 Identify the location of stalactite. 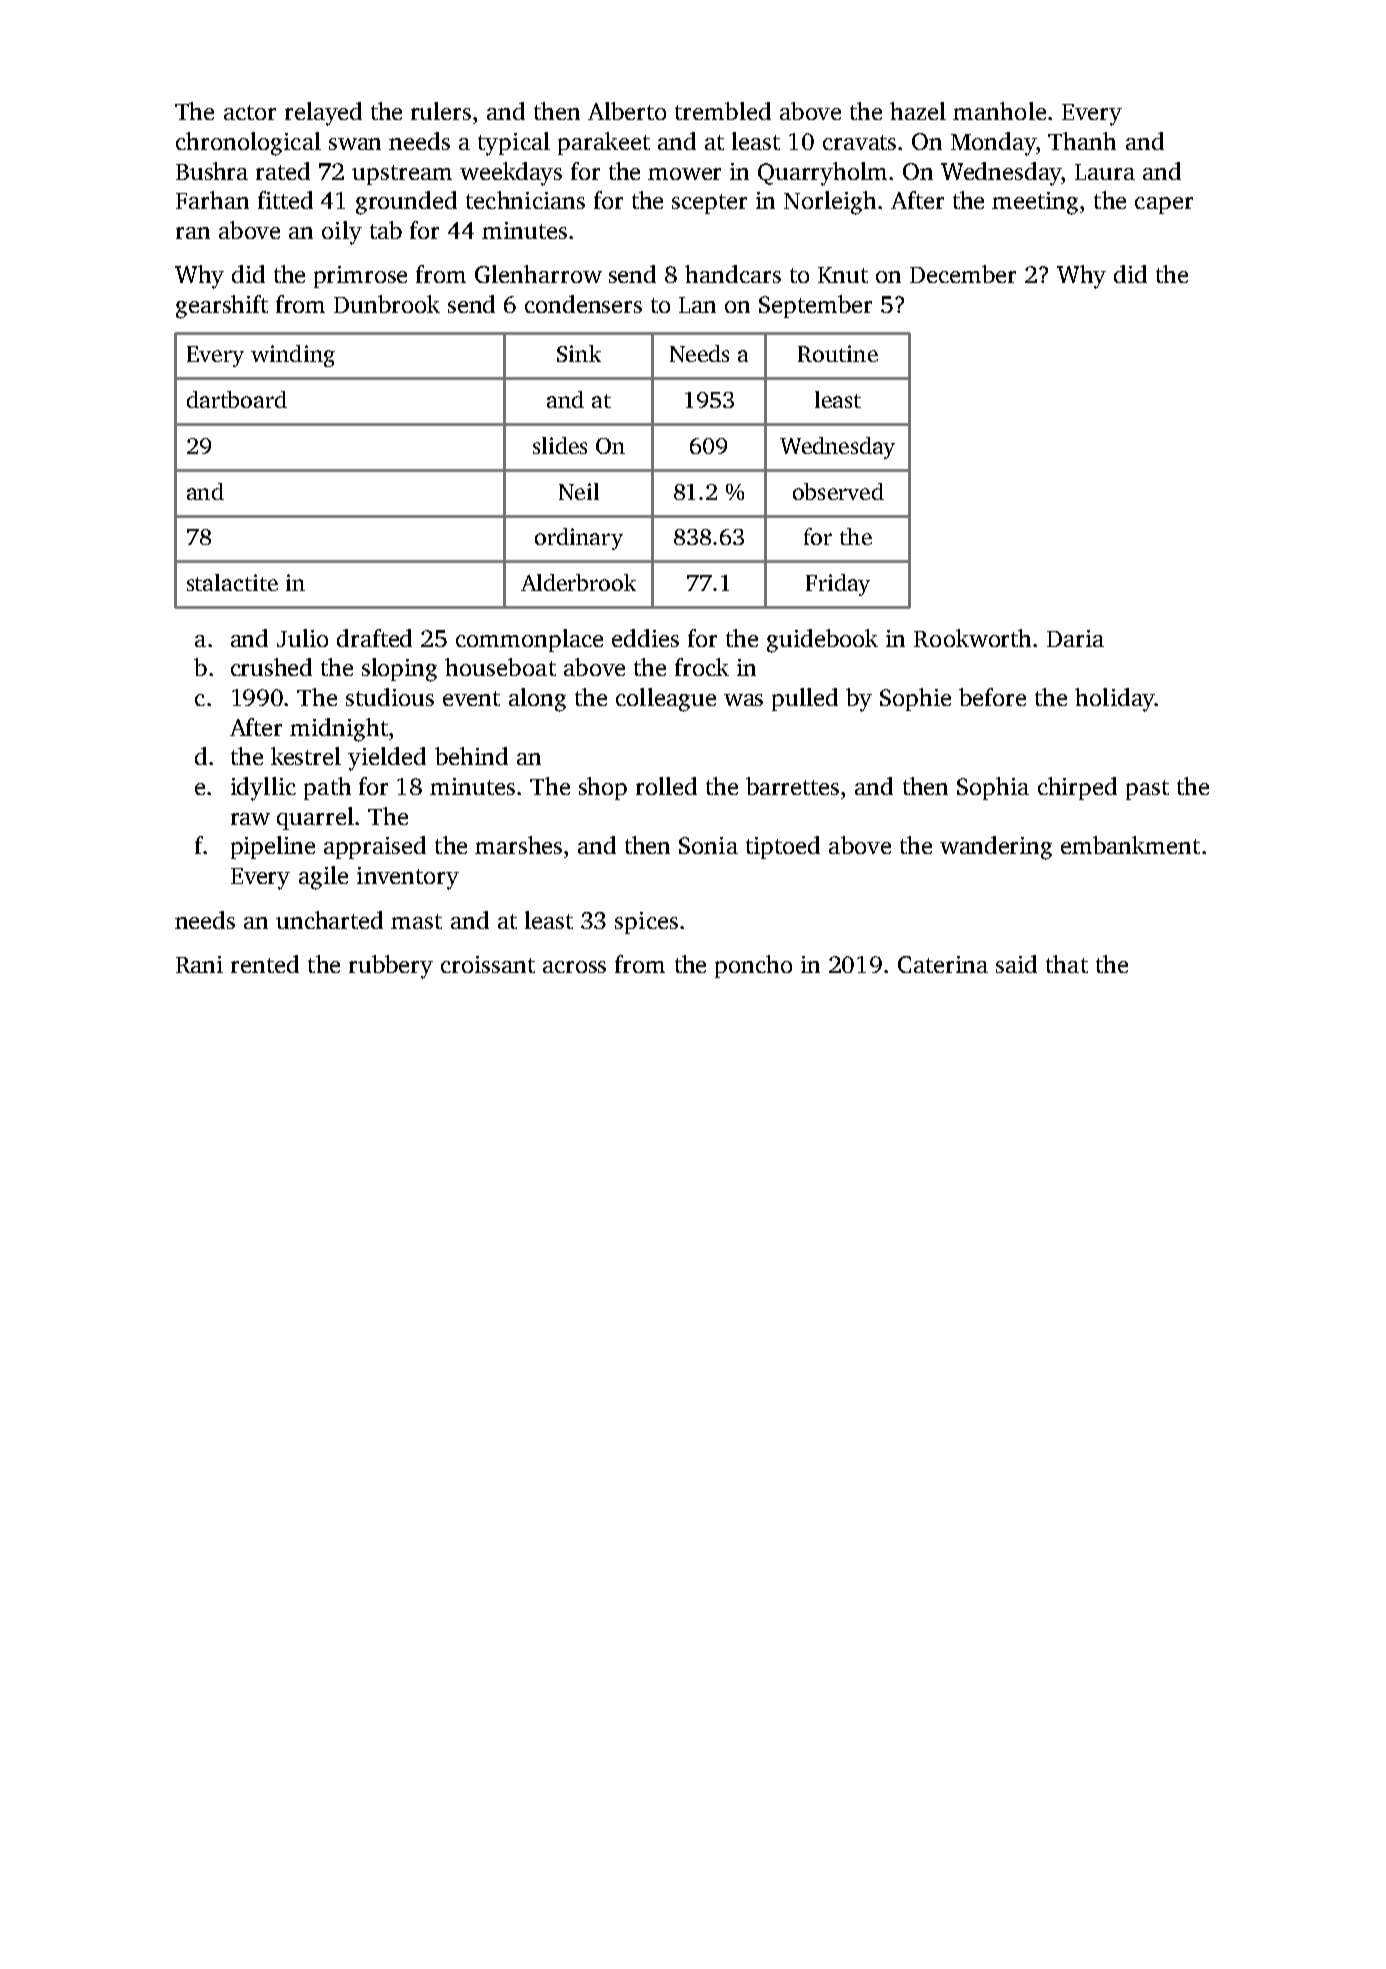
(232, 582).
